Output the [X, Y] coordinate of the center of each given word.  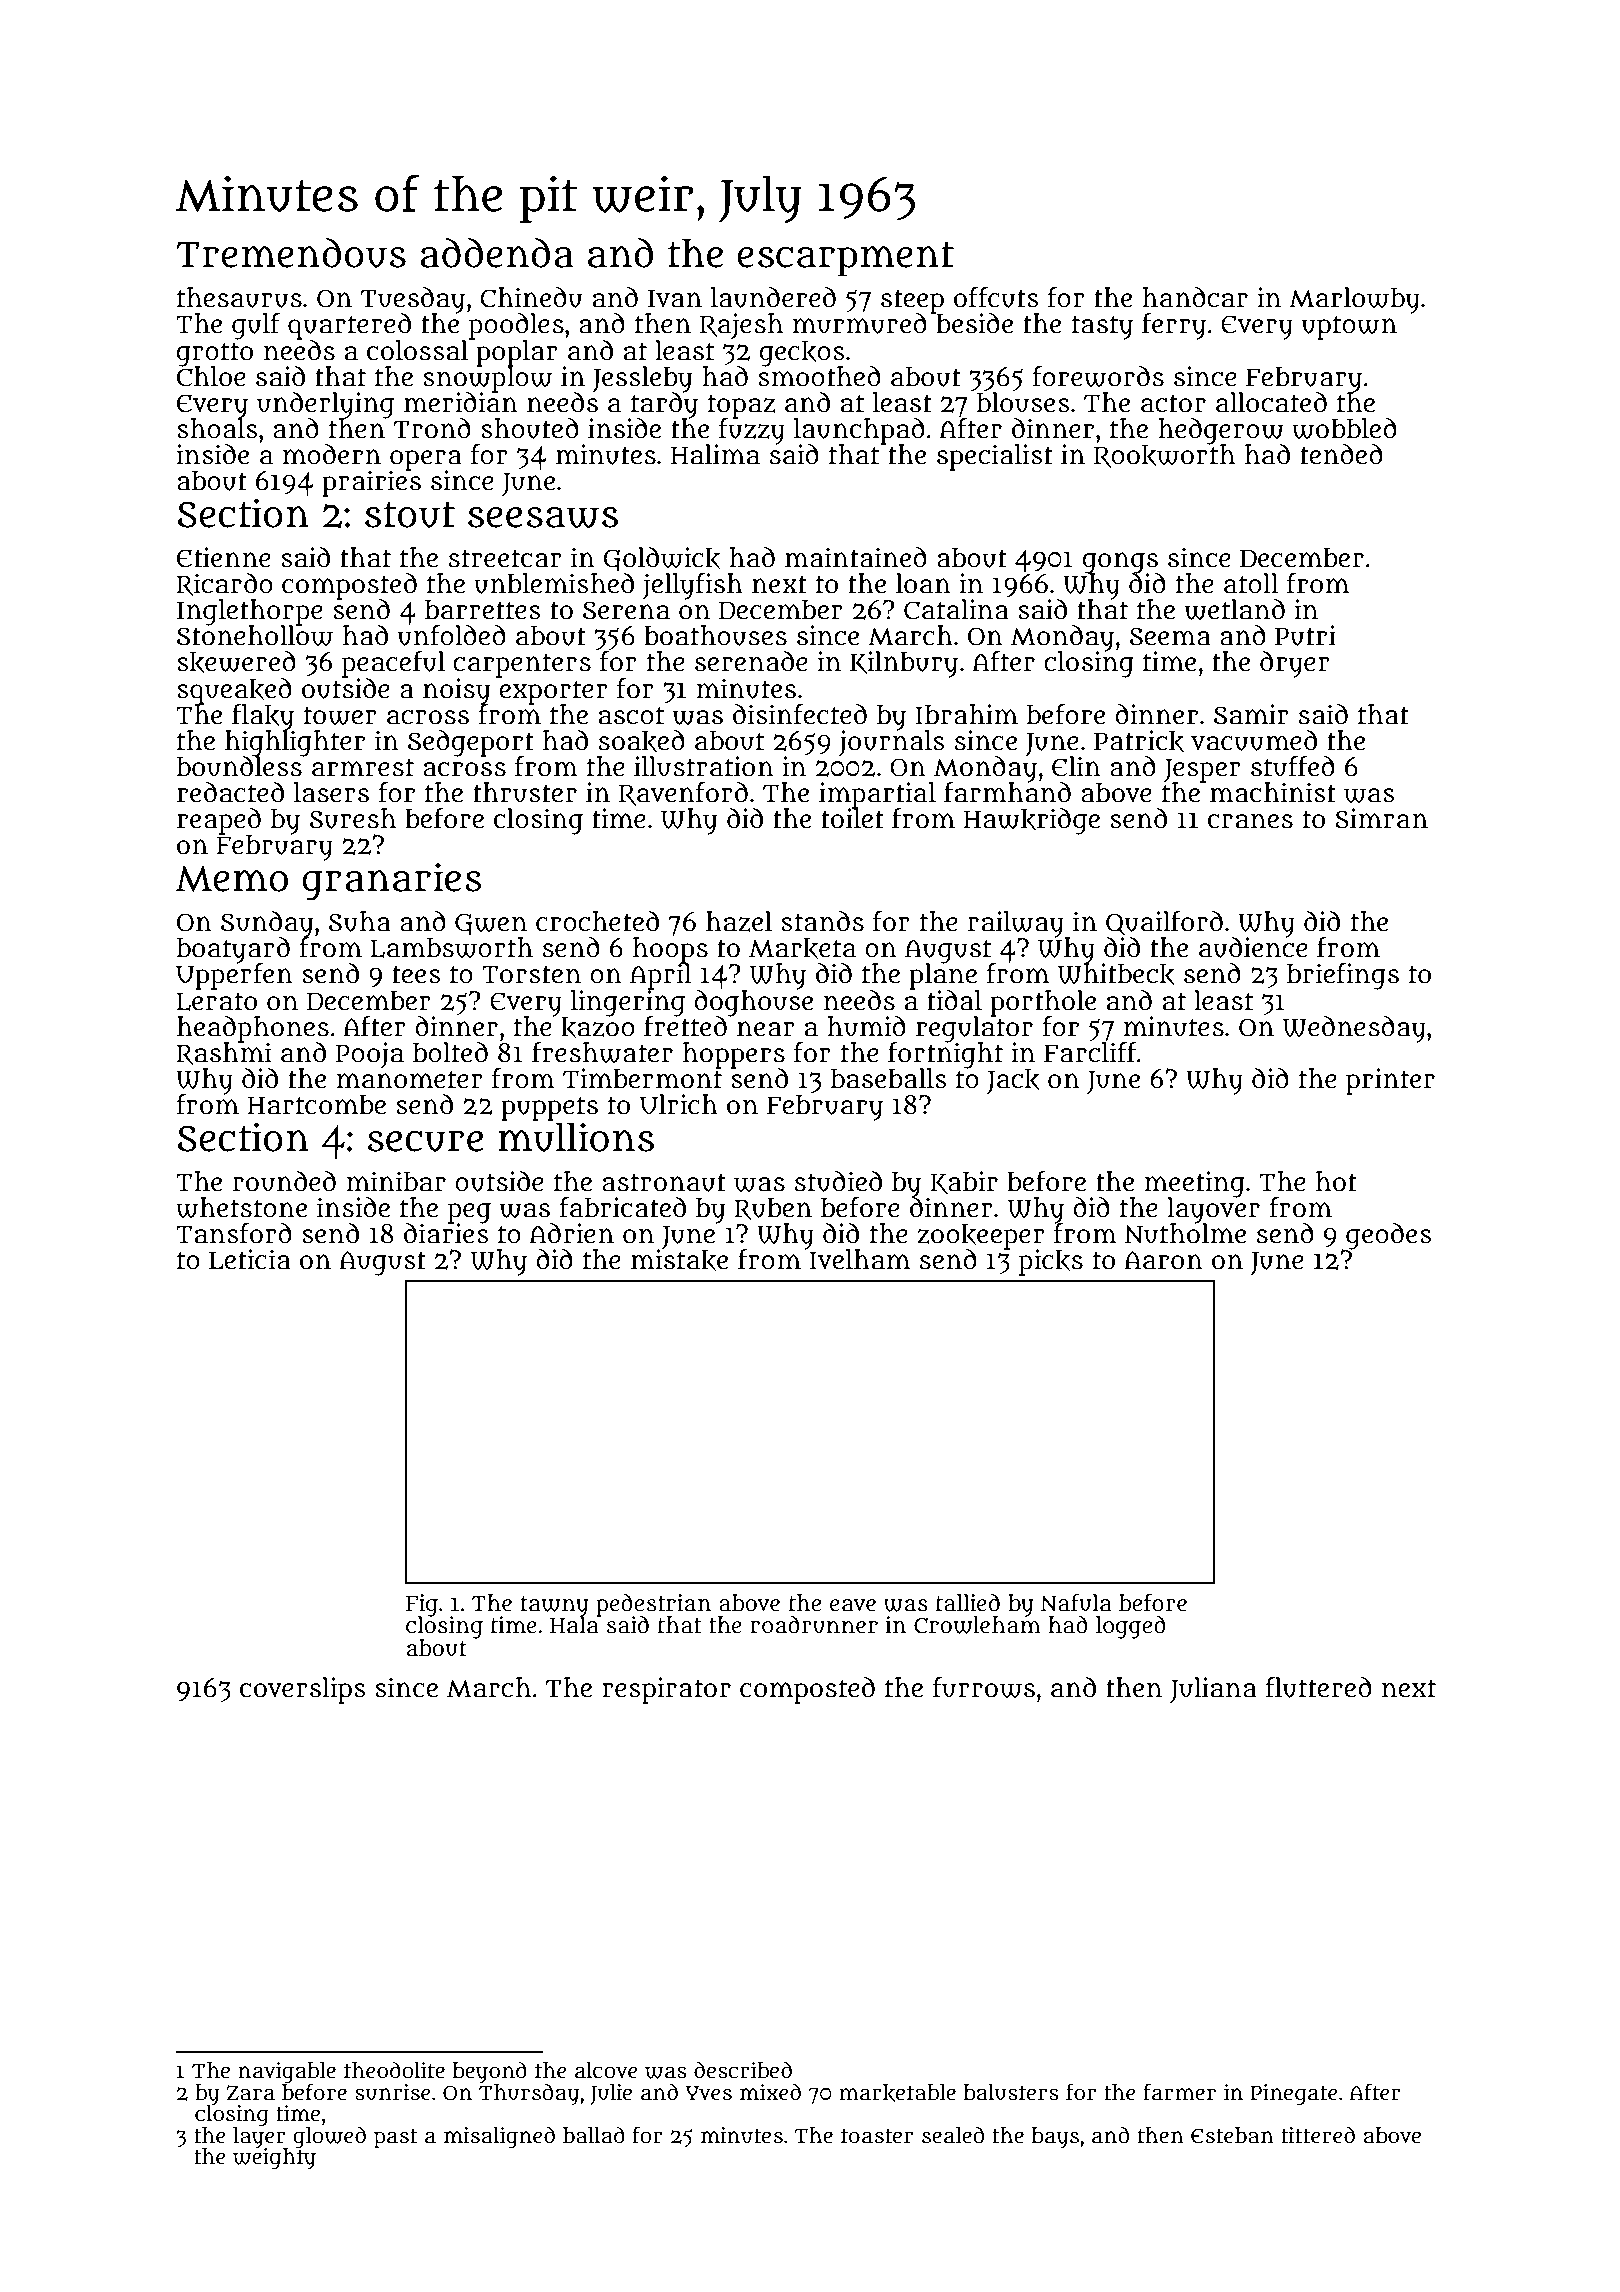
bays [1055, 2138]
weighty [274, 2159]
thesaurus [239, 297]
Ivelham [860, 1260]
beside [973, 323]
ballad [594, 2135]
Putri [1305, 635]
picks [1051, 1262]
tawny [554, 1606]
